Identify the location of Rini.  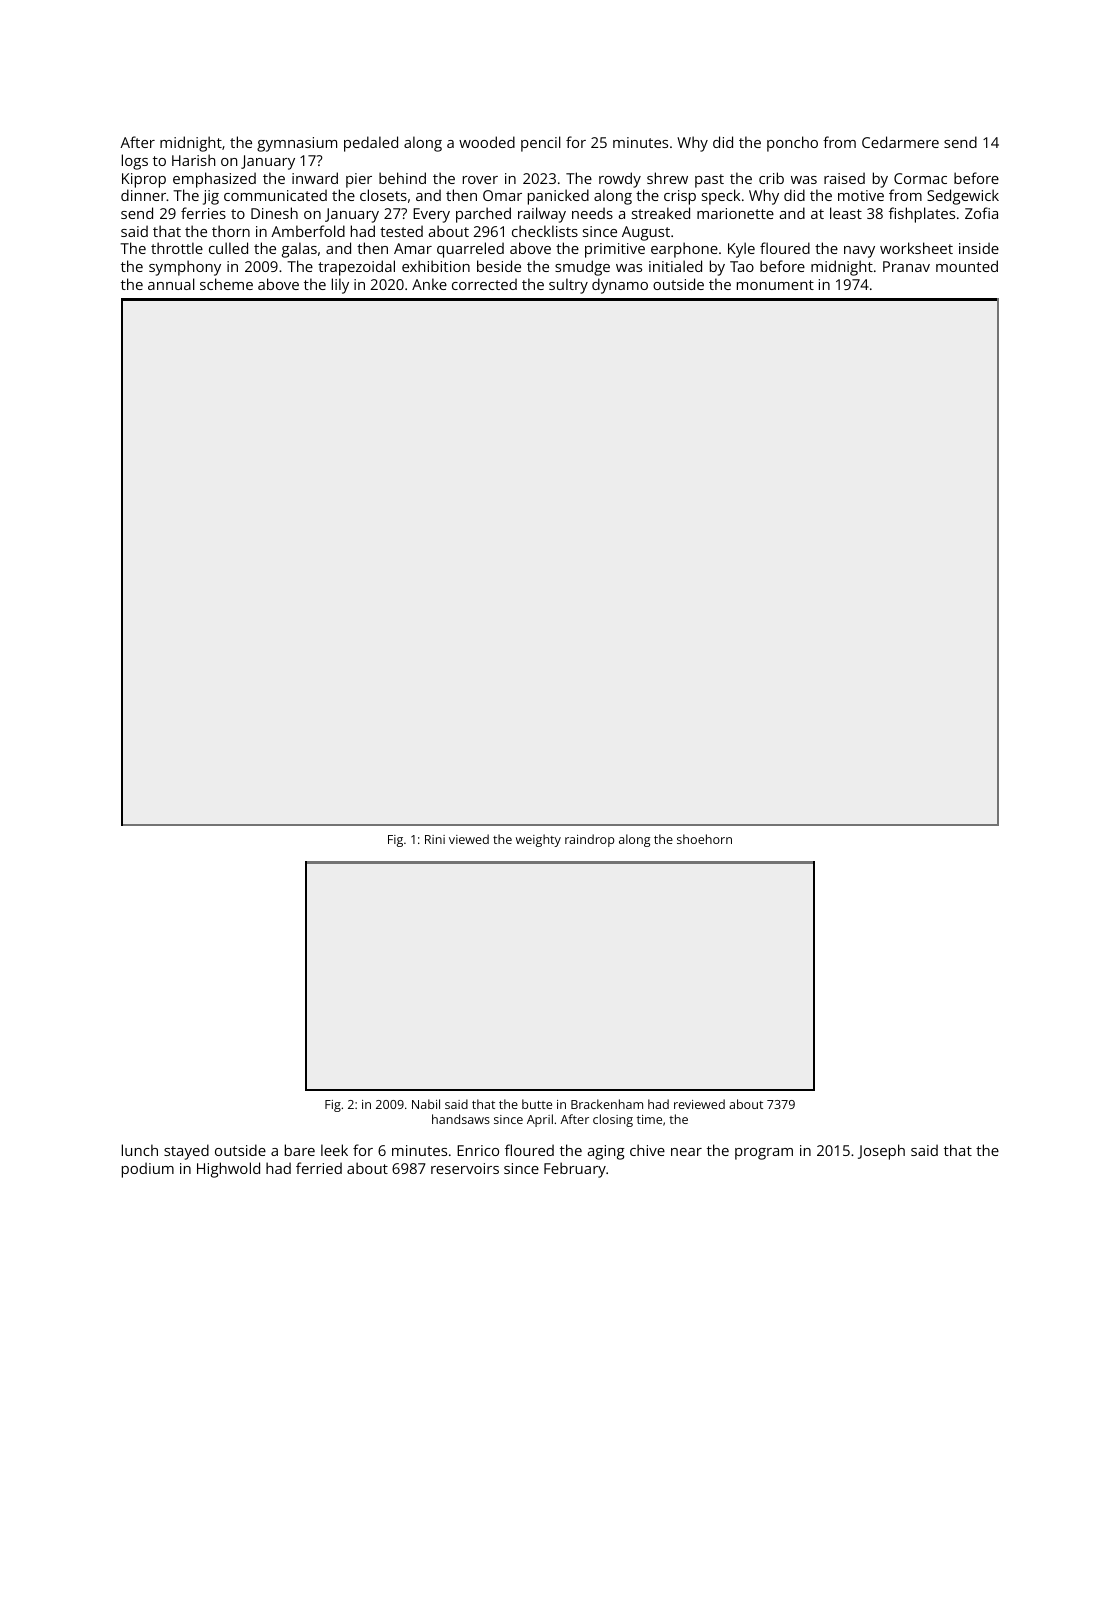
(435, 839).
